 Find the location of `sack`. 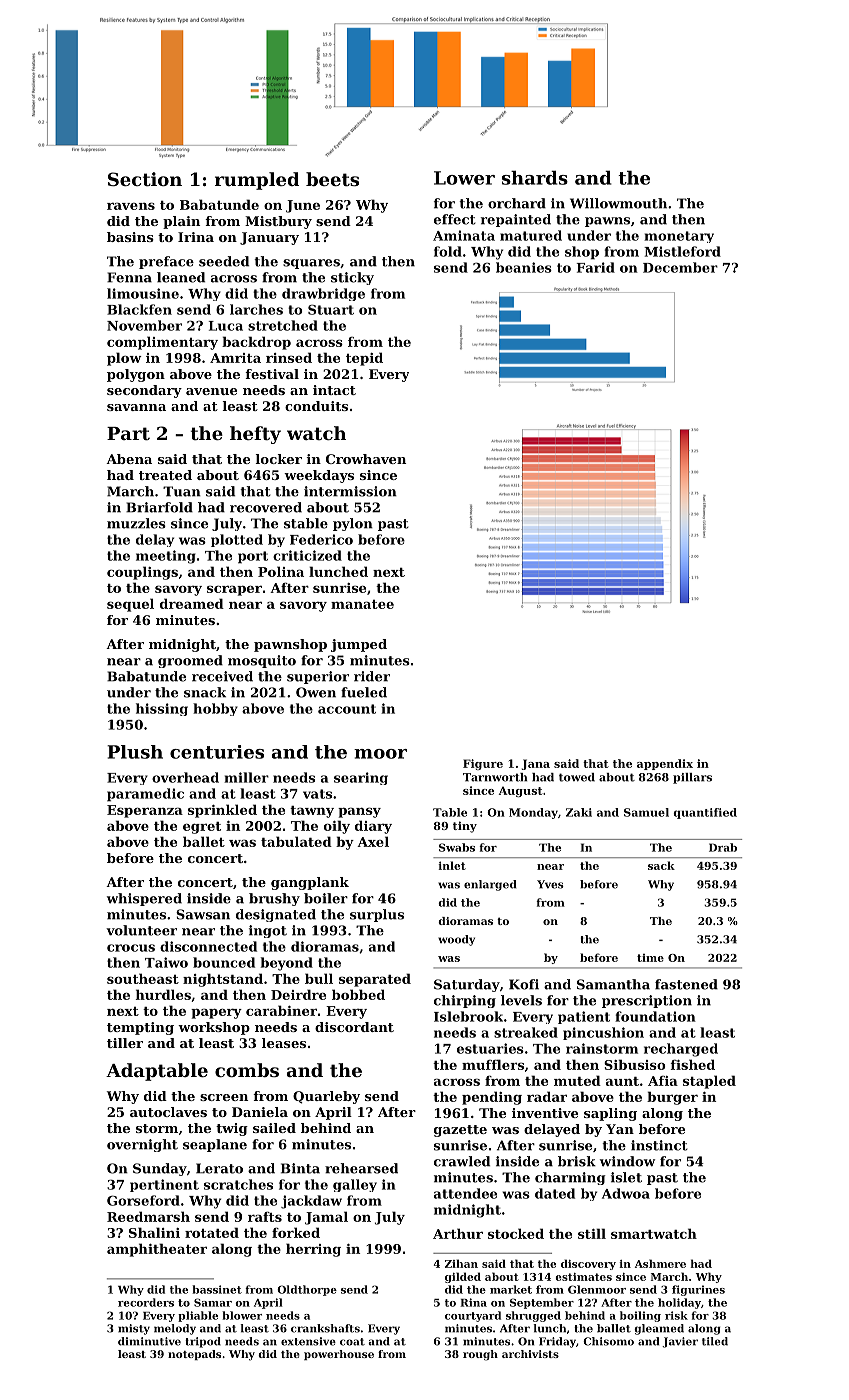

sack is located at coordinates (661, 865).
